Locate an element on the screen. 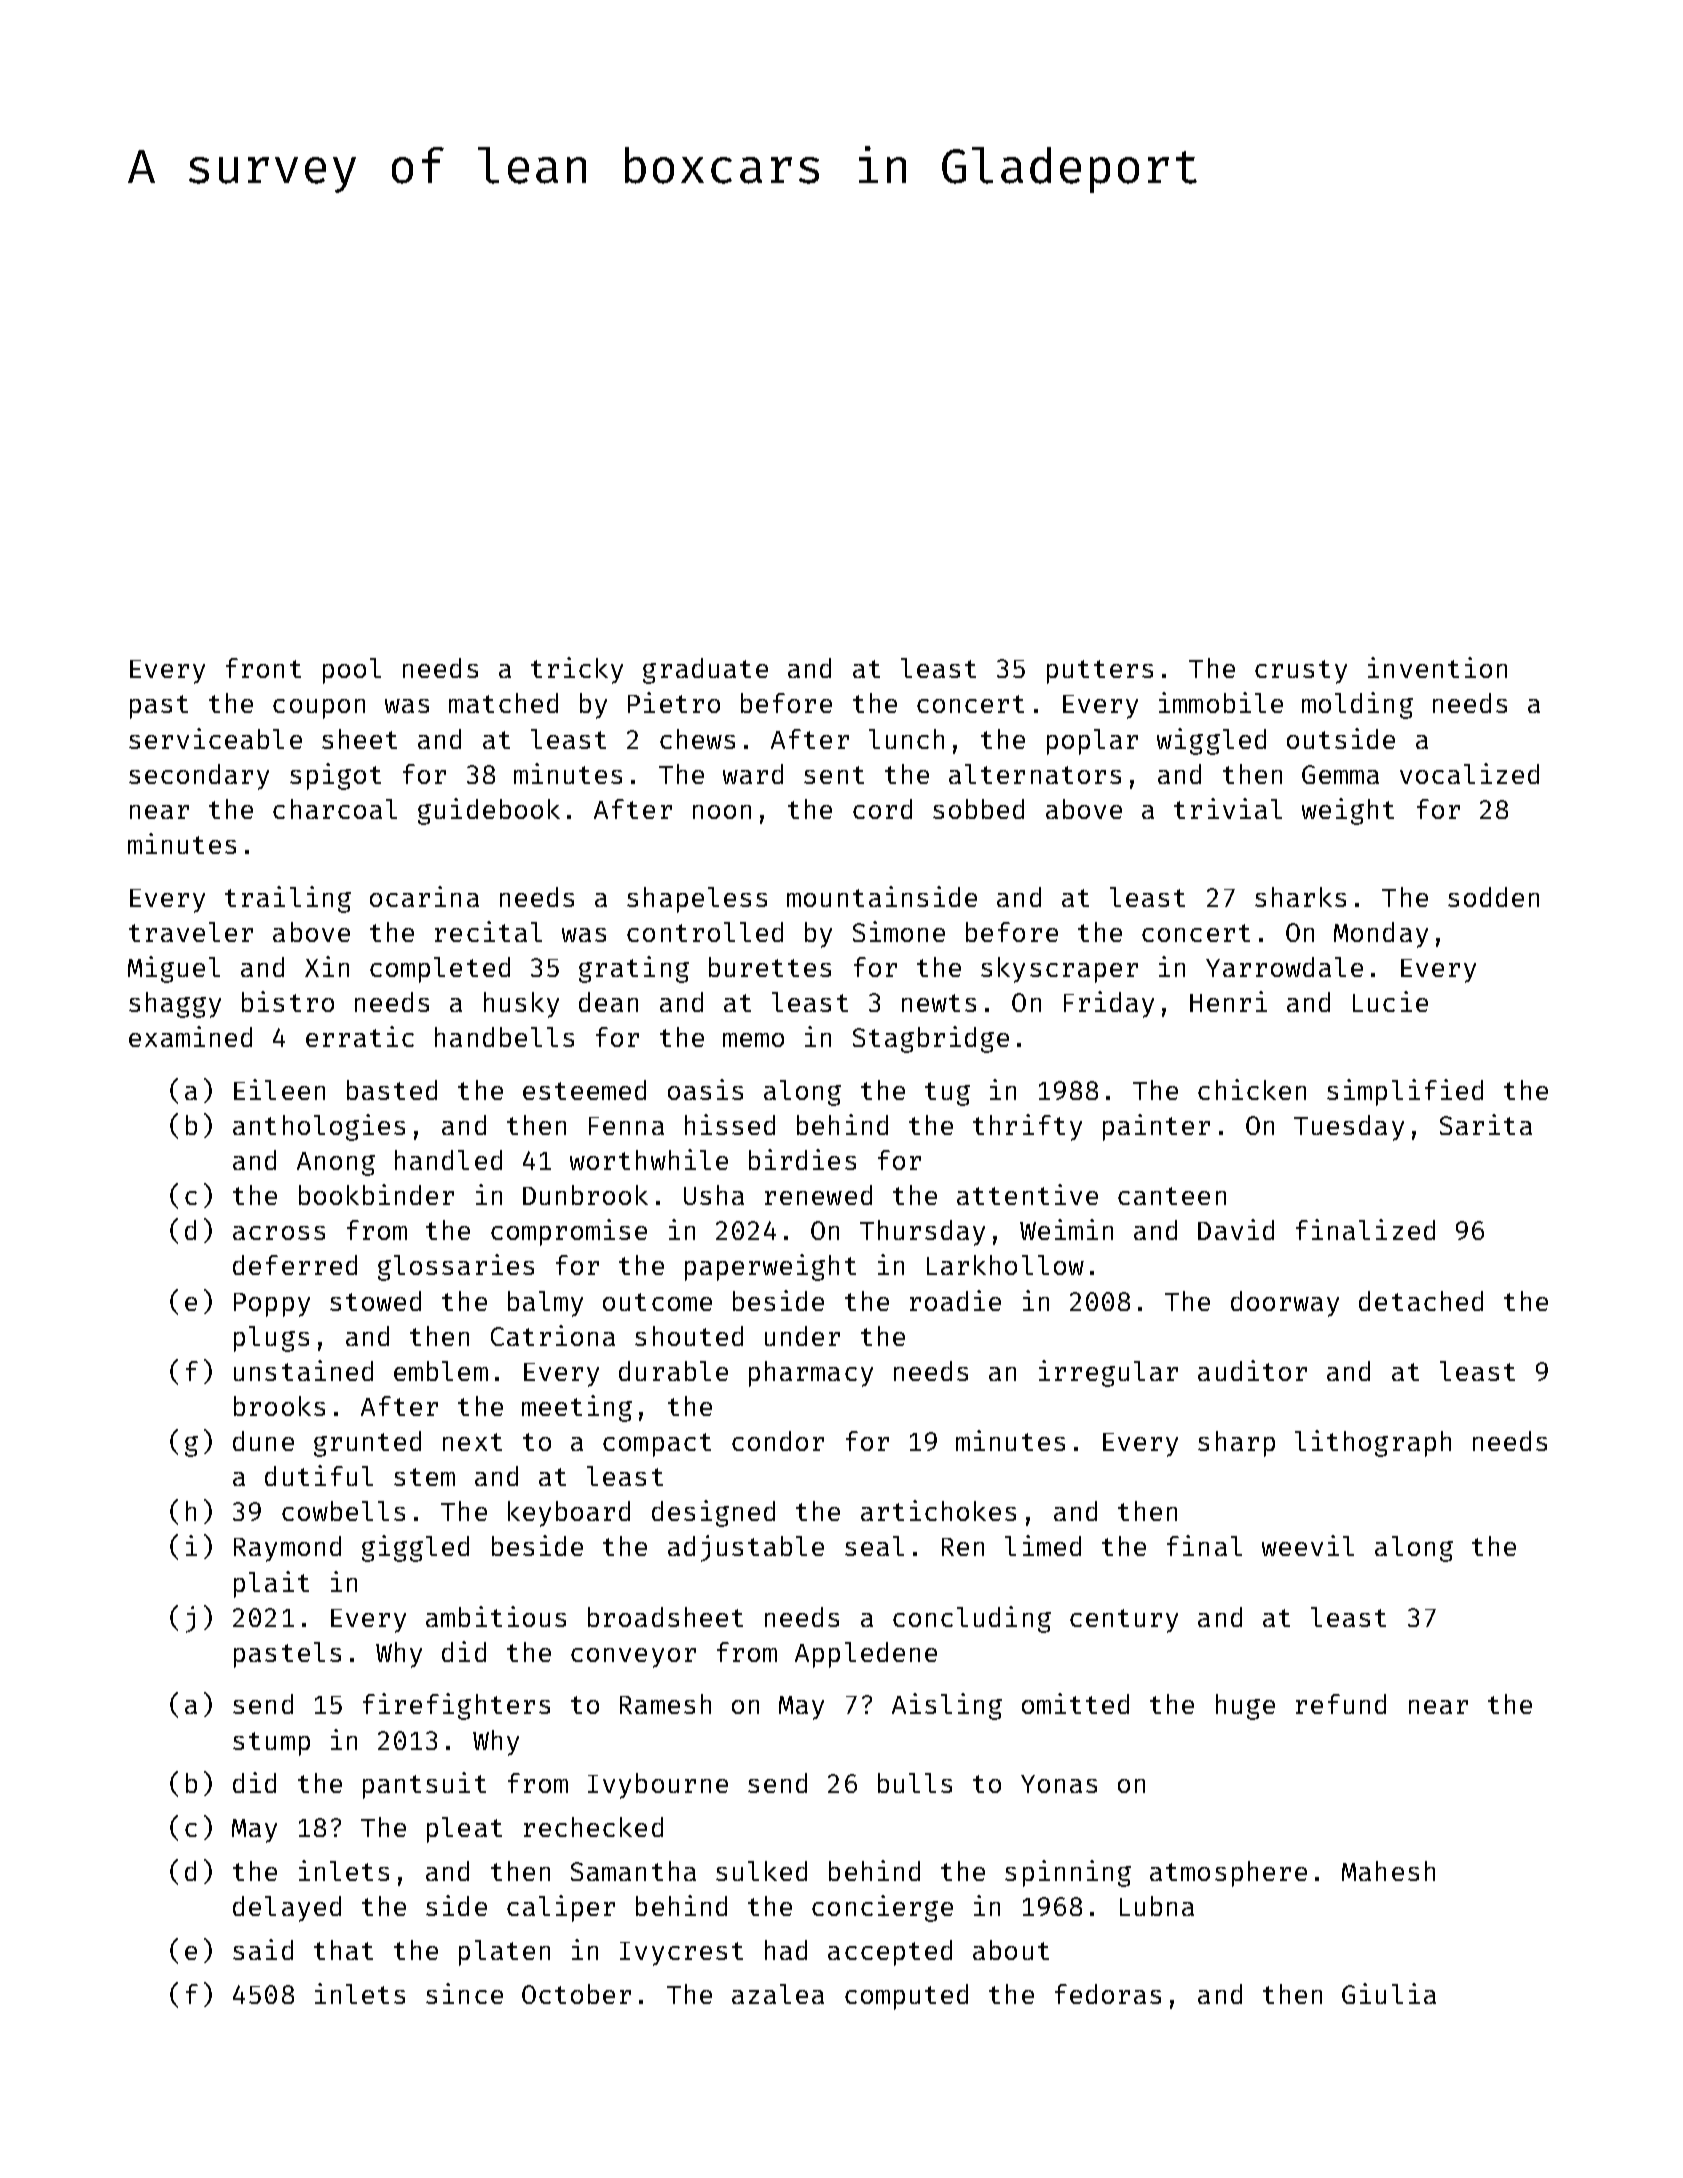  invention is located at coordinates (1437, 667).
